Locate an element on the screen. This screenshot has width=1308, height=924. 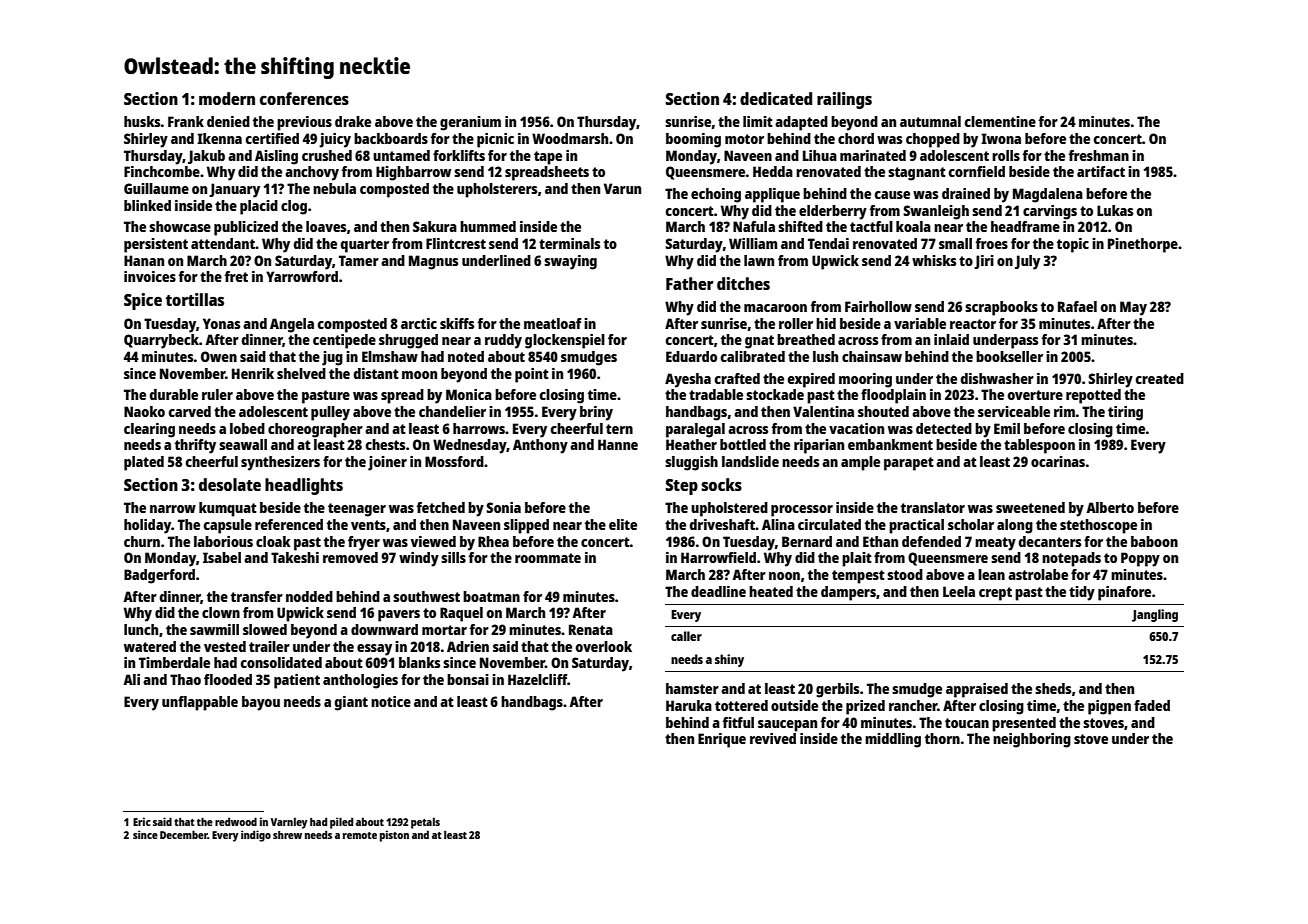
May is located at coordinates (1133, 308).
